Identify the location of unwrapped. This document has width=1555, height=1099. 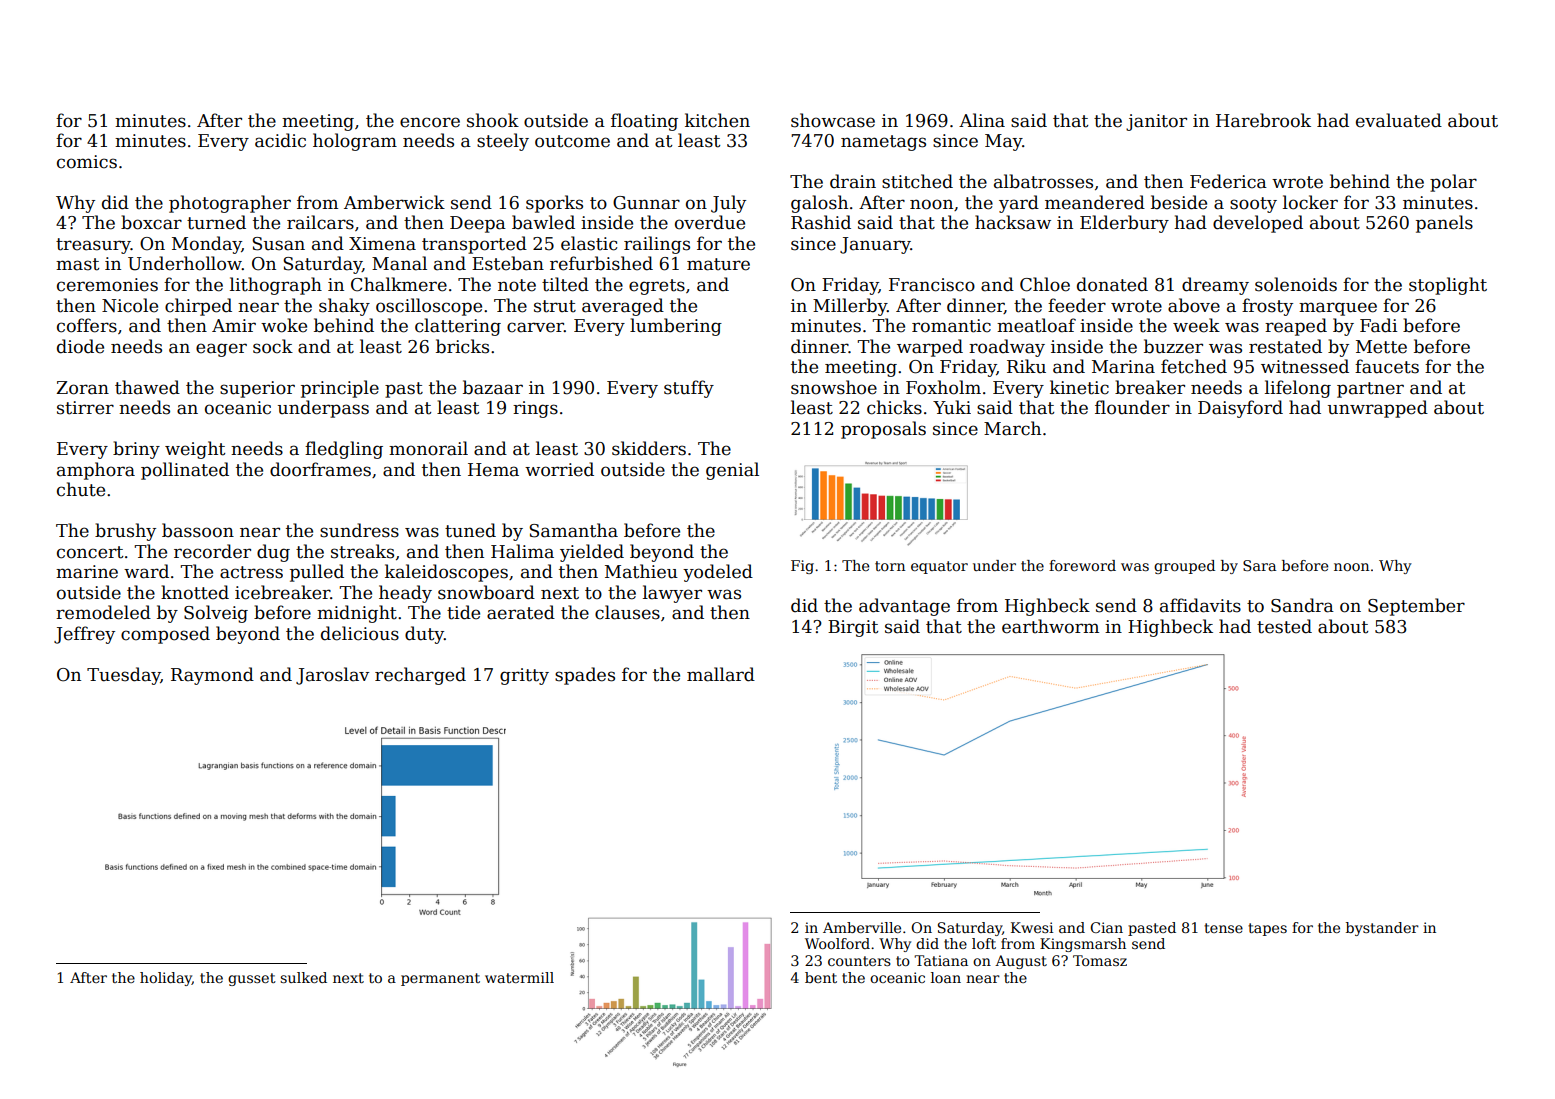
(1378, 409).
